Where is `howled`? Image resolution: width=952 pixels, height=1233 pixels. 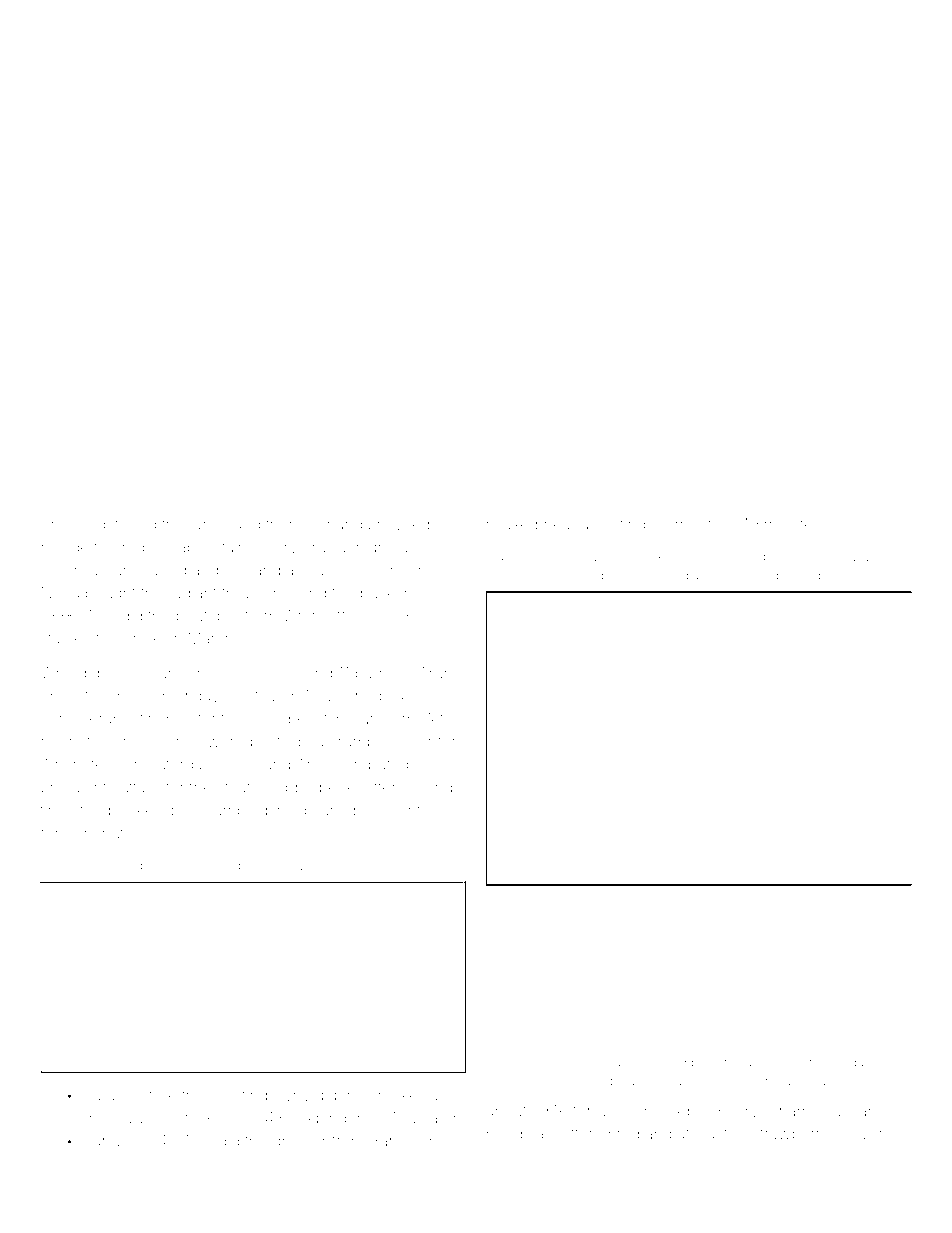
howled is located at coordinates (404, 524).
